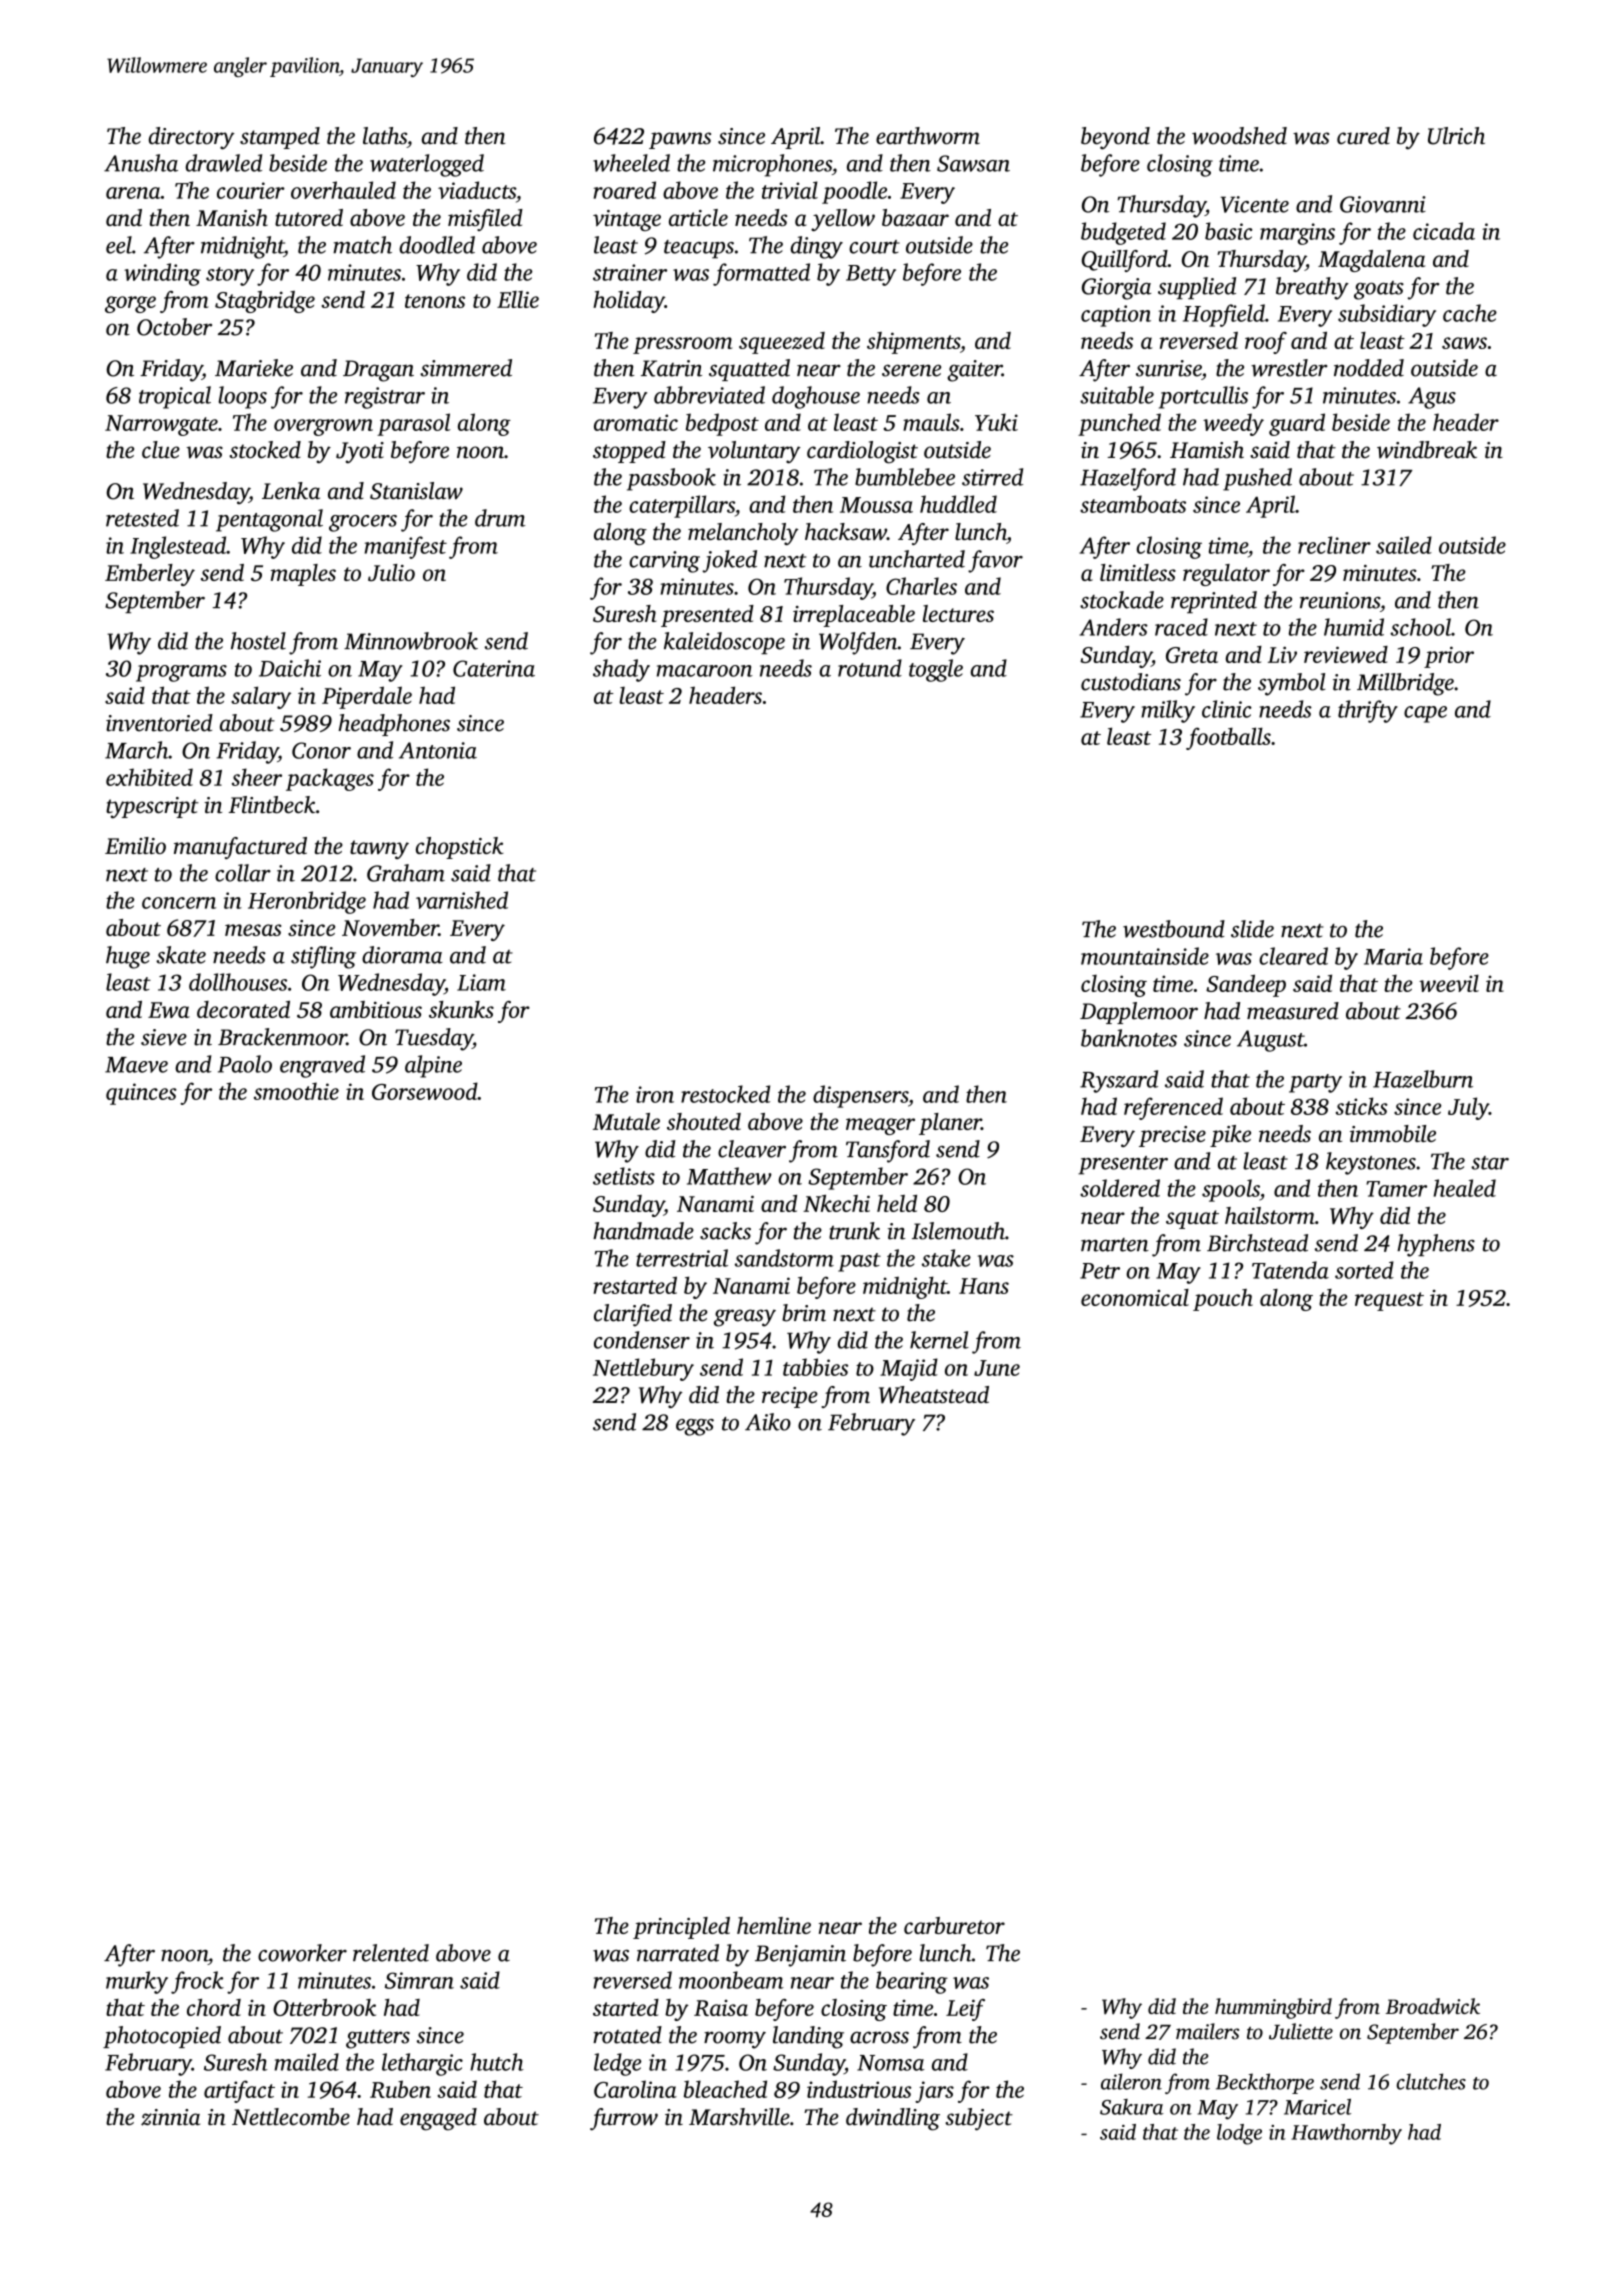  I want to click on pawns, so click(680, 140).
